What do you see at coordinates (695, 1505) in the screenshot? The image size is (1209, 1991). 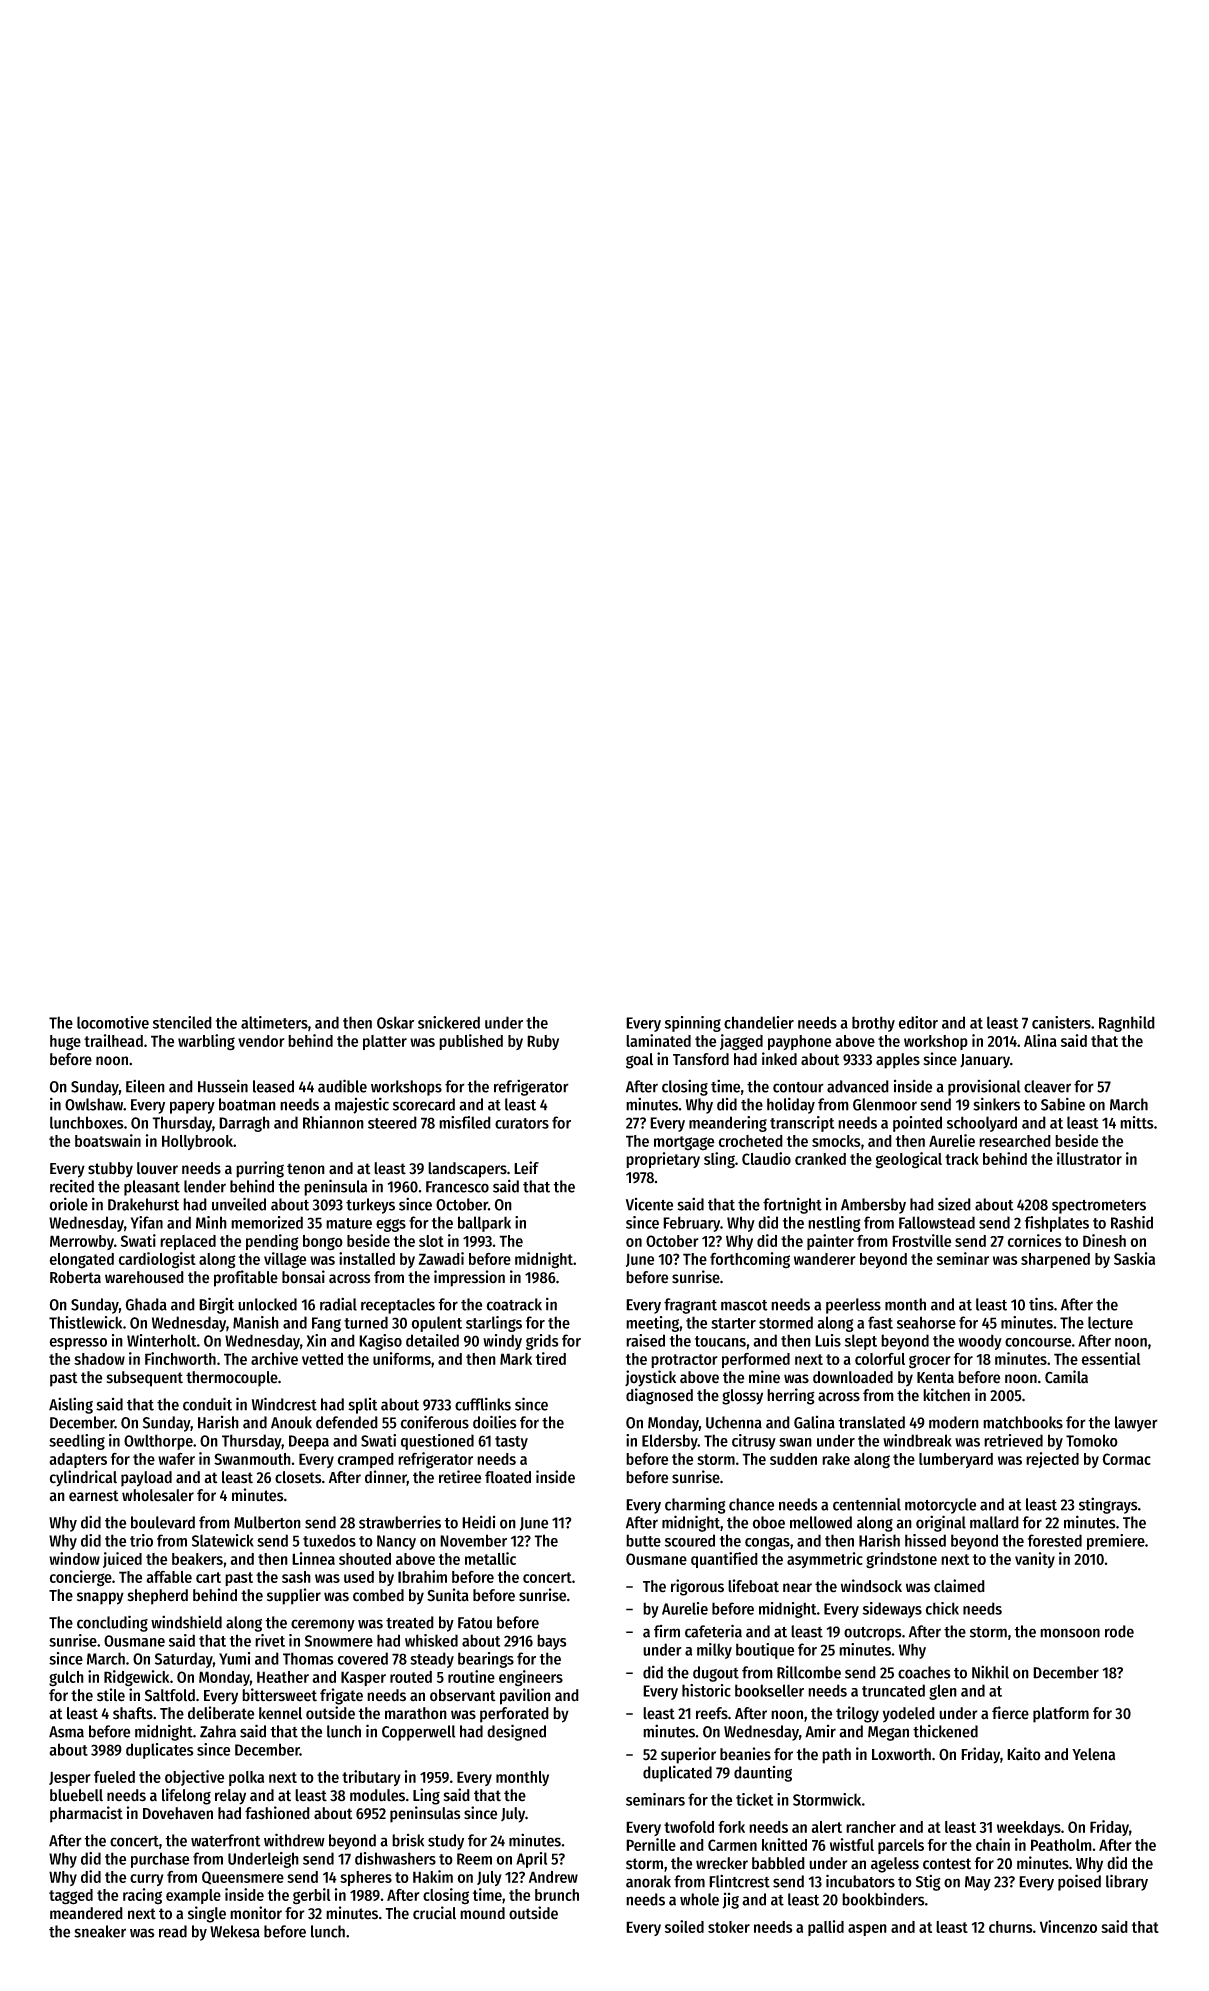 I see `charming` at bounding box center [695, 1505].
